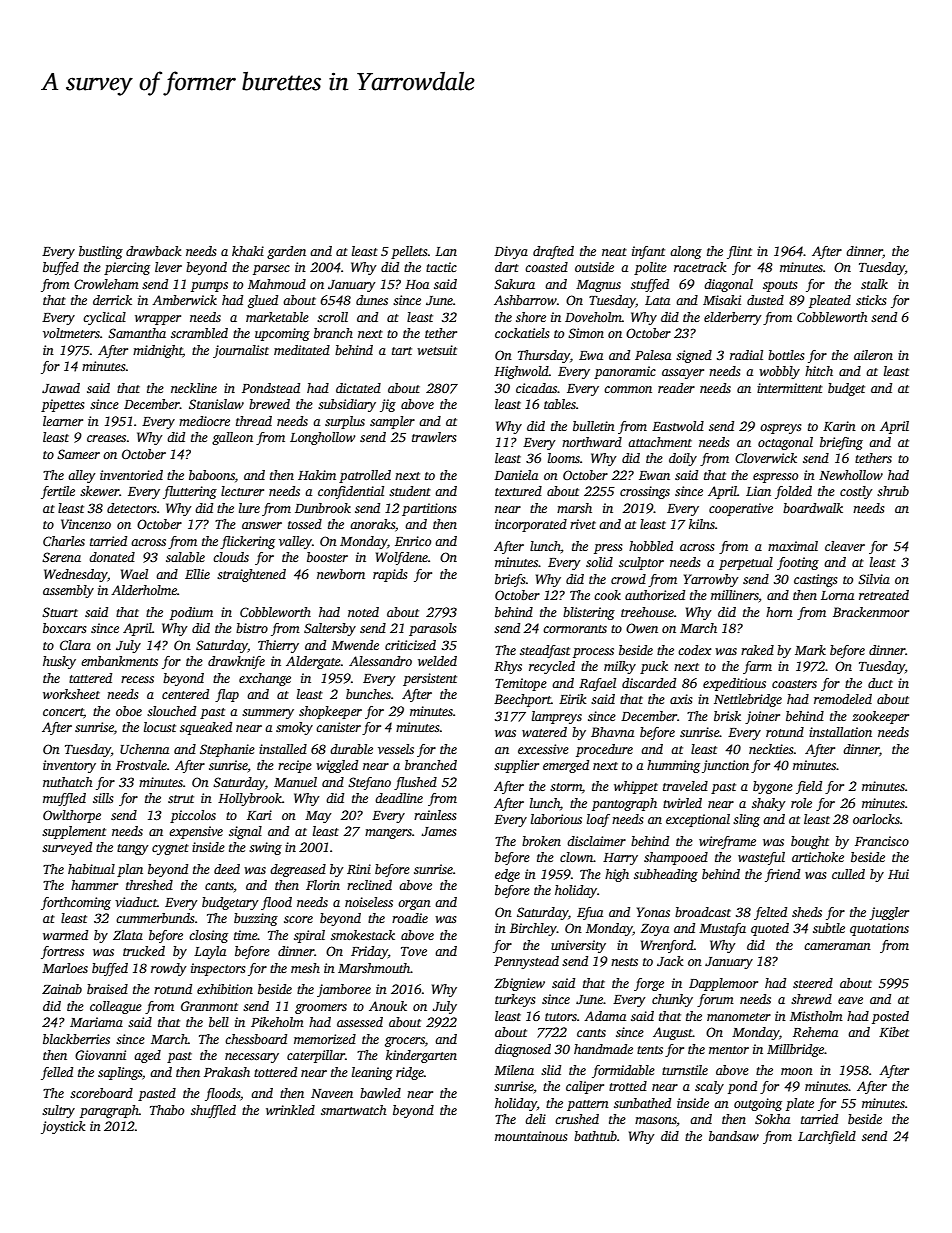 This document has width=952, height=1233. What do you see at coordinates (871, 300) in the document?
I see `sticks` at bounding box center [871, 300].
